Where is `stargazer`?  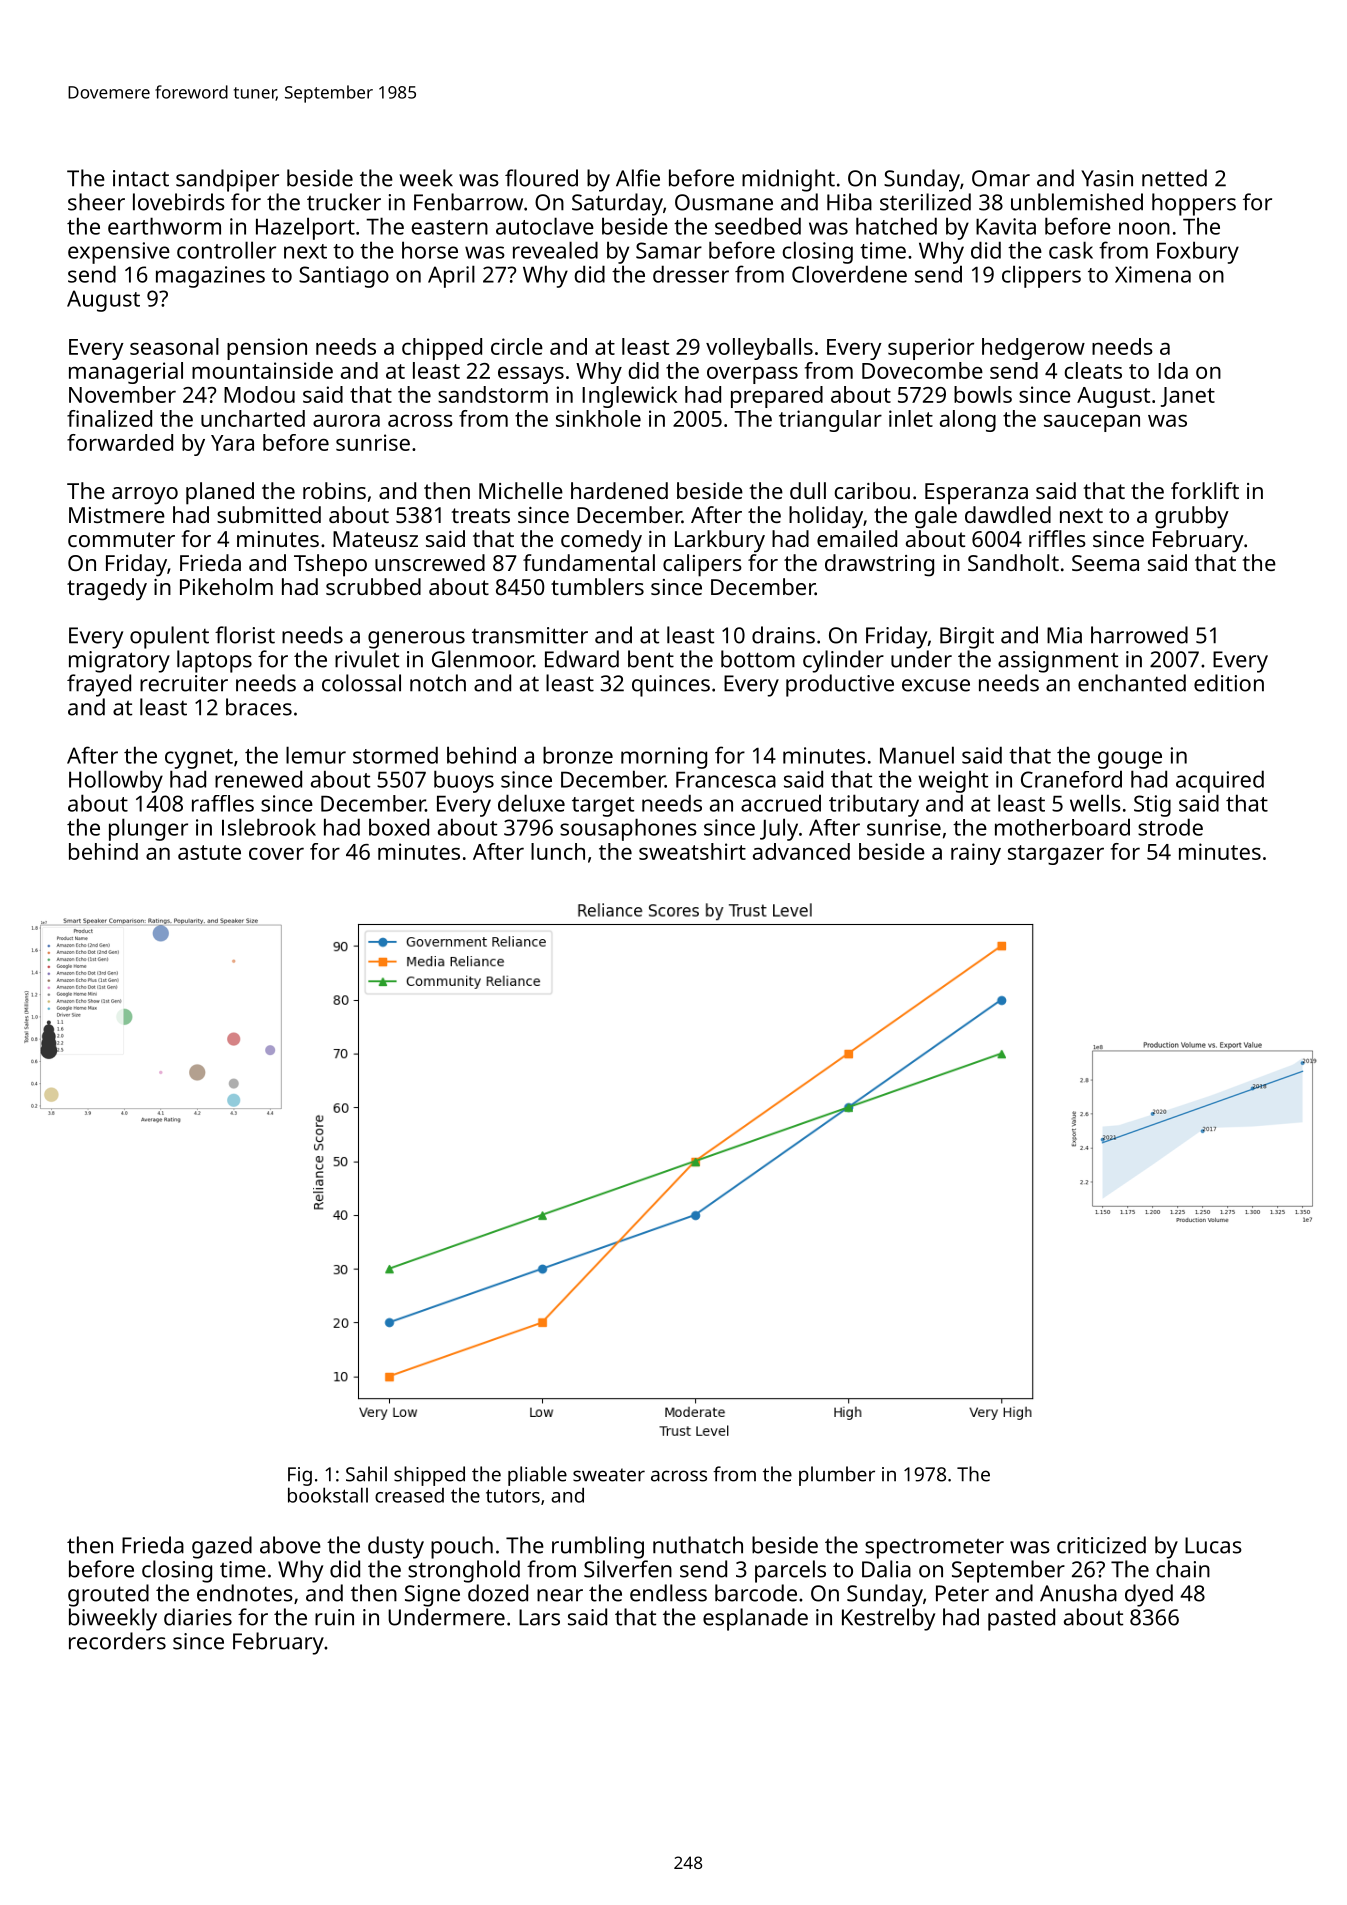
stargazer is located at coordinates (1056, 855).
